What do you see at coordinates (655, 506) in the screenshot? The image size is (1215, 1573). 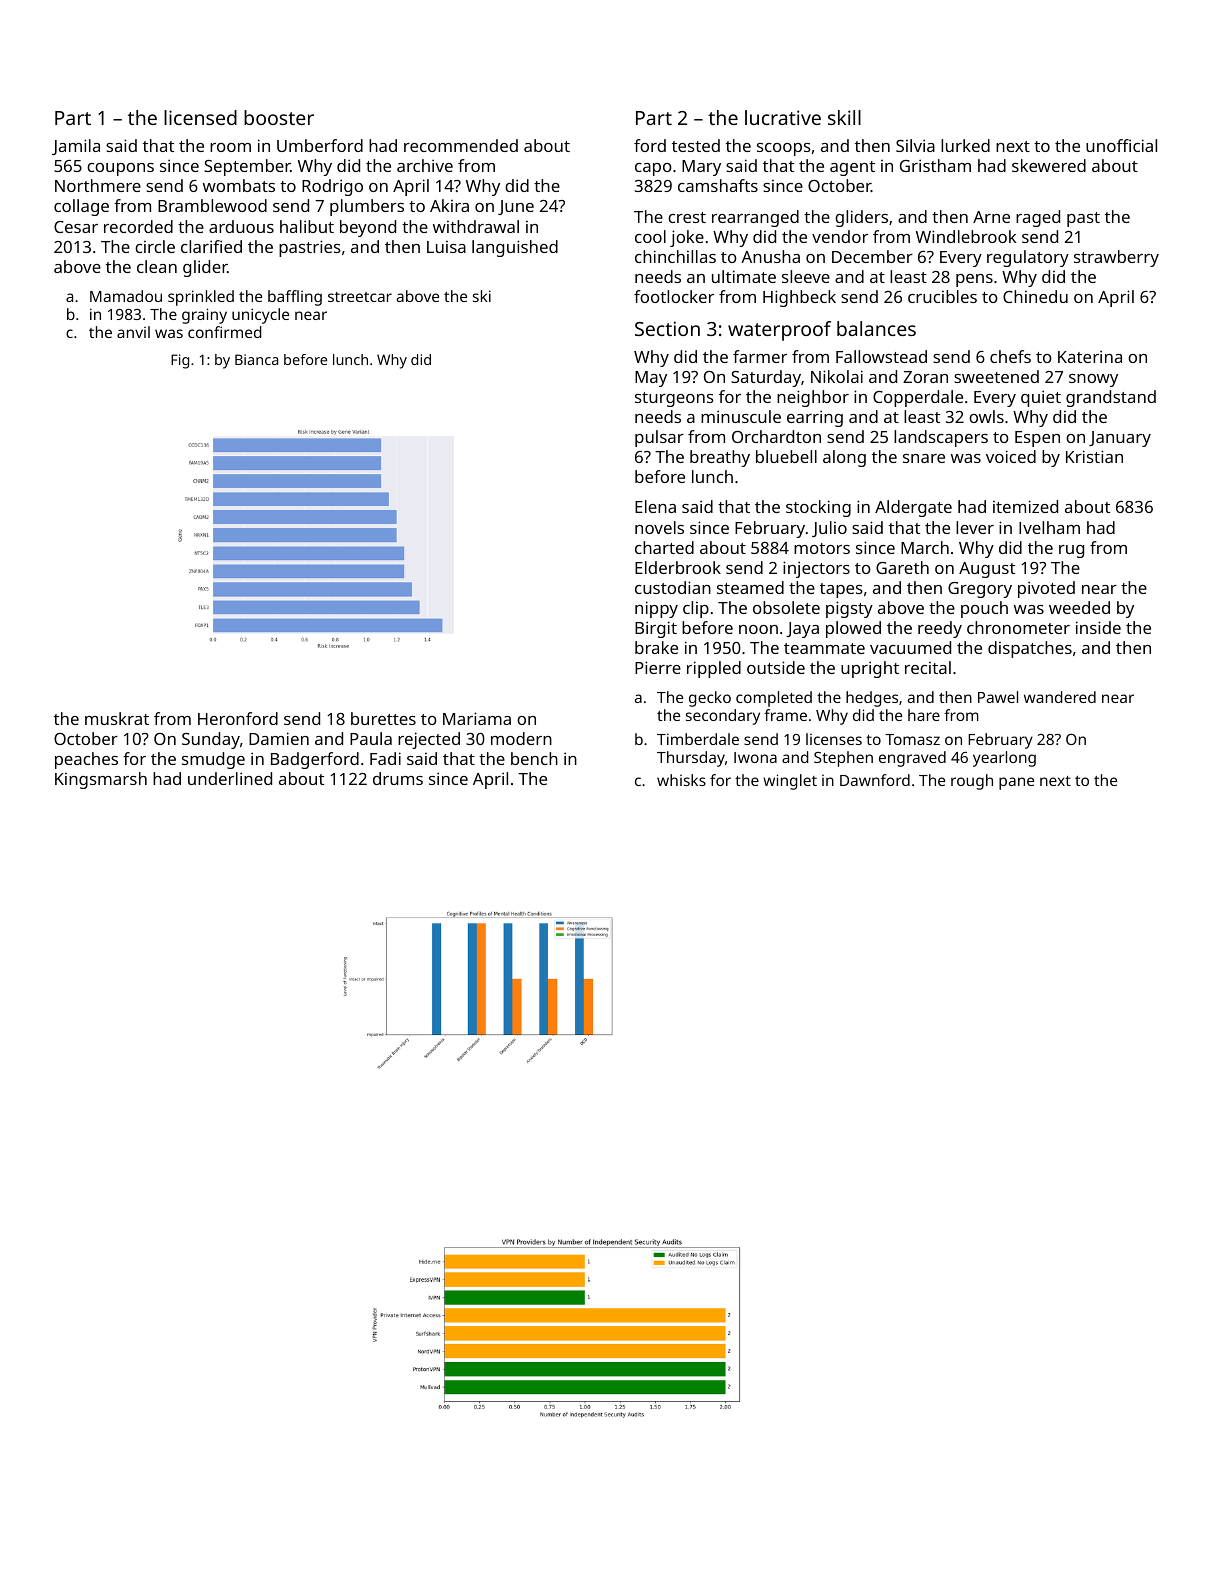 I see `Elena` at bounding box center [655, 506].
